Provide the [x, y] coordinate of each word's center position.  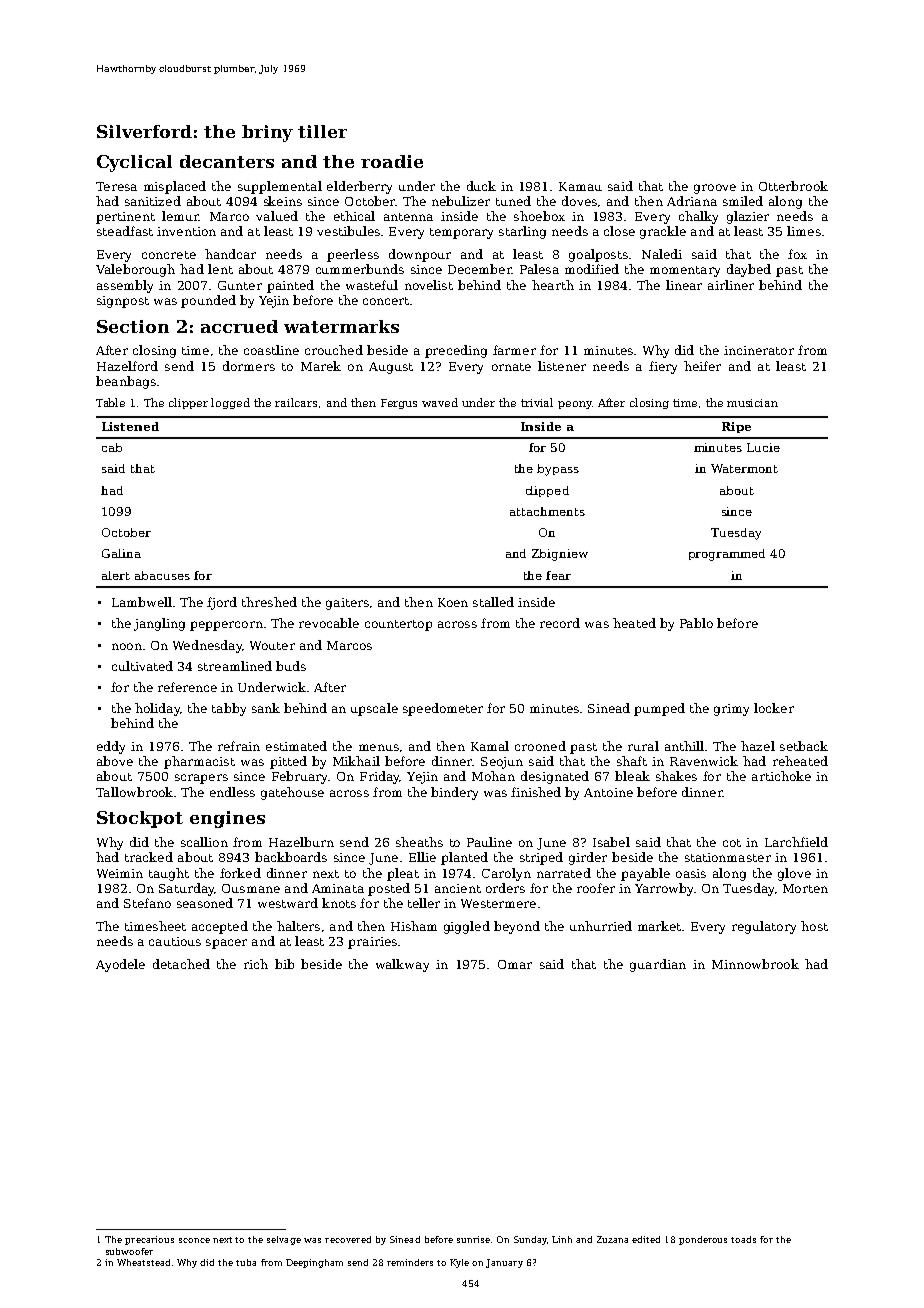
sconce [194, 1240]
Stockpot [140, 819]
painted [290, 286]
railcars [296, 402]
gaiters [347, 604]
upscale [374, 709]
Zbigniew [560, 555]
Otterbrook [793, 186]
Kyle [459, 1263]
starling [522, 232]
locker [774, 708]
